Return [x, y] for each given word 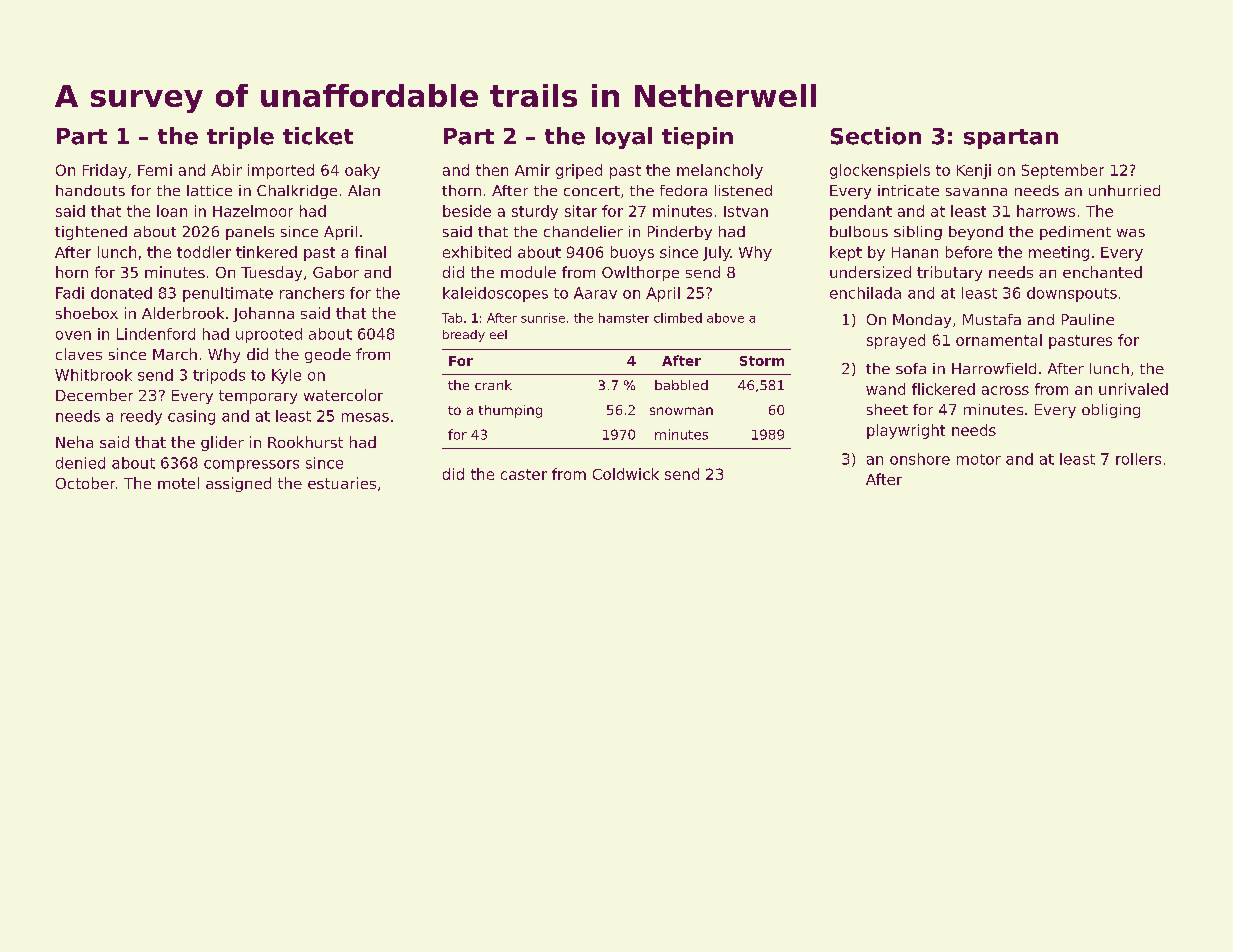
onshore [920, 459]
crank [493, 385]
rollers [1138, 459]
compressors [251, 466]
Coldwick [626, 474]
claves [79, 354]
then [492, 170]
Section [876, 136]
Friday [105, 171]
